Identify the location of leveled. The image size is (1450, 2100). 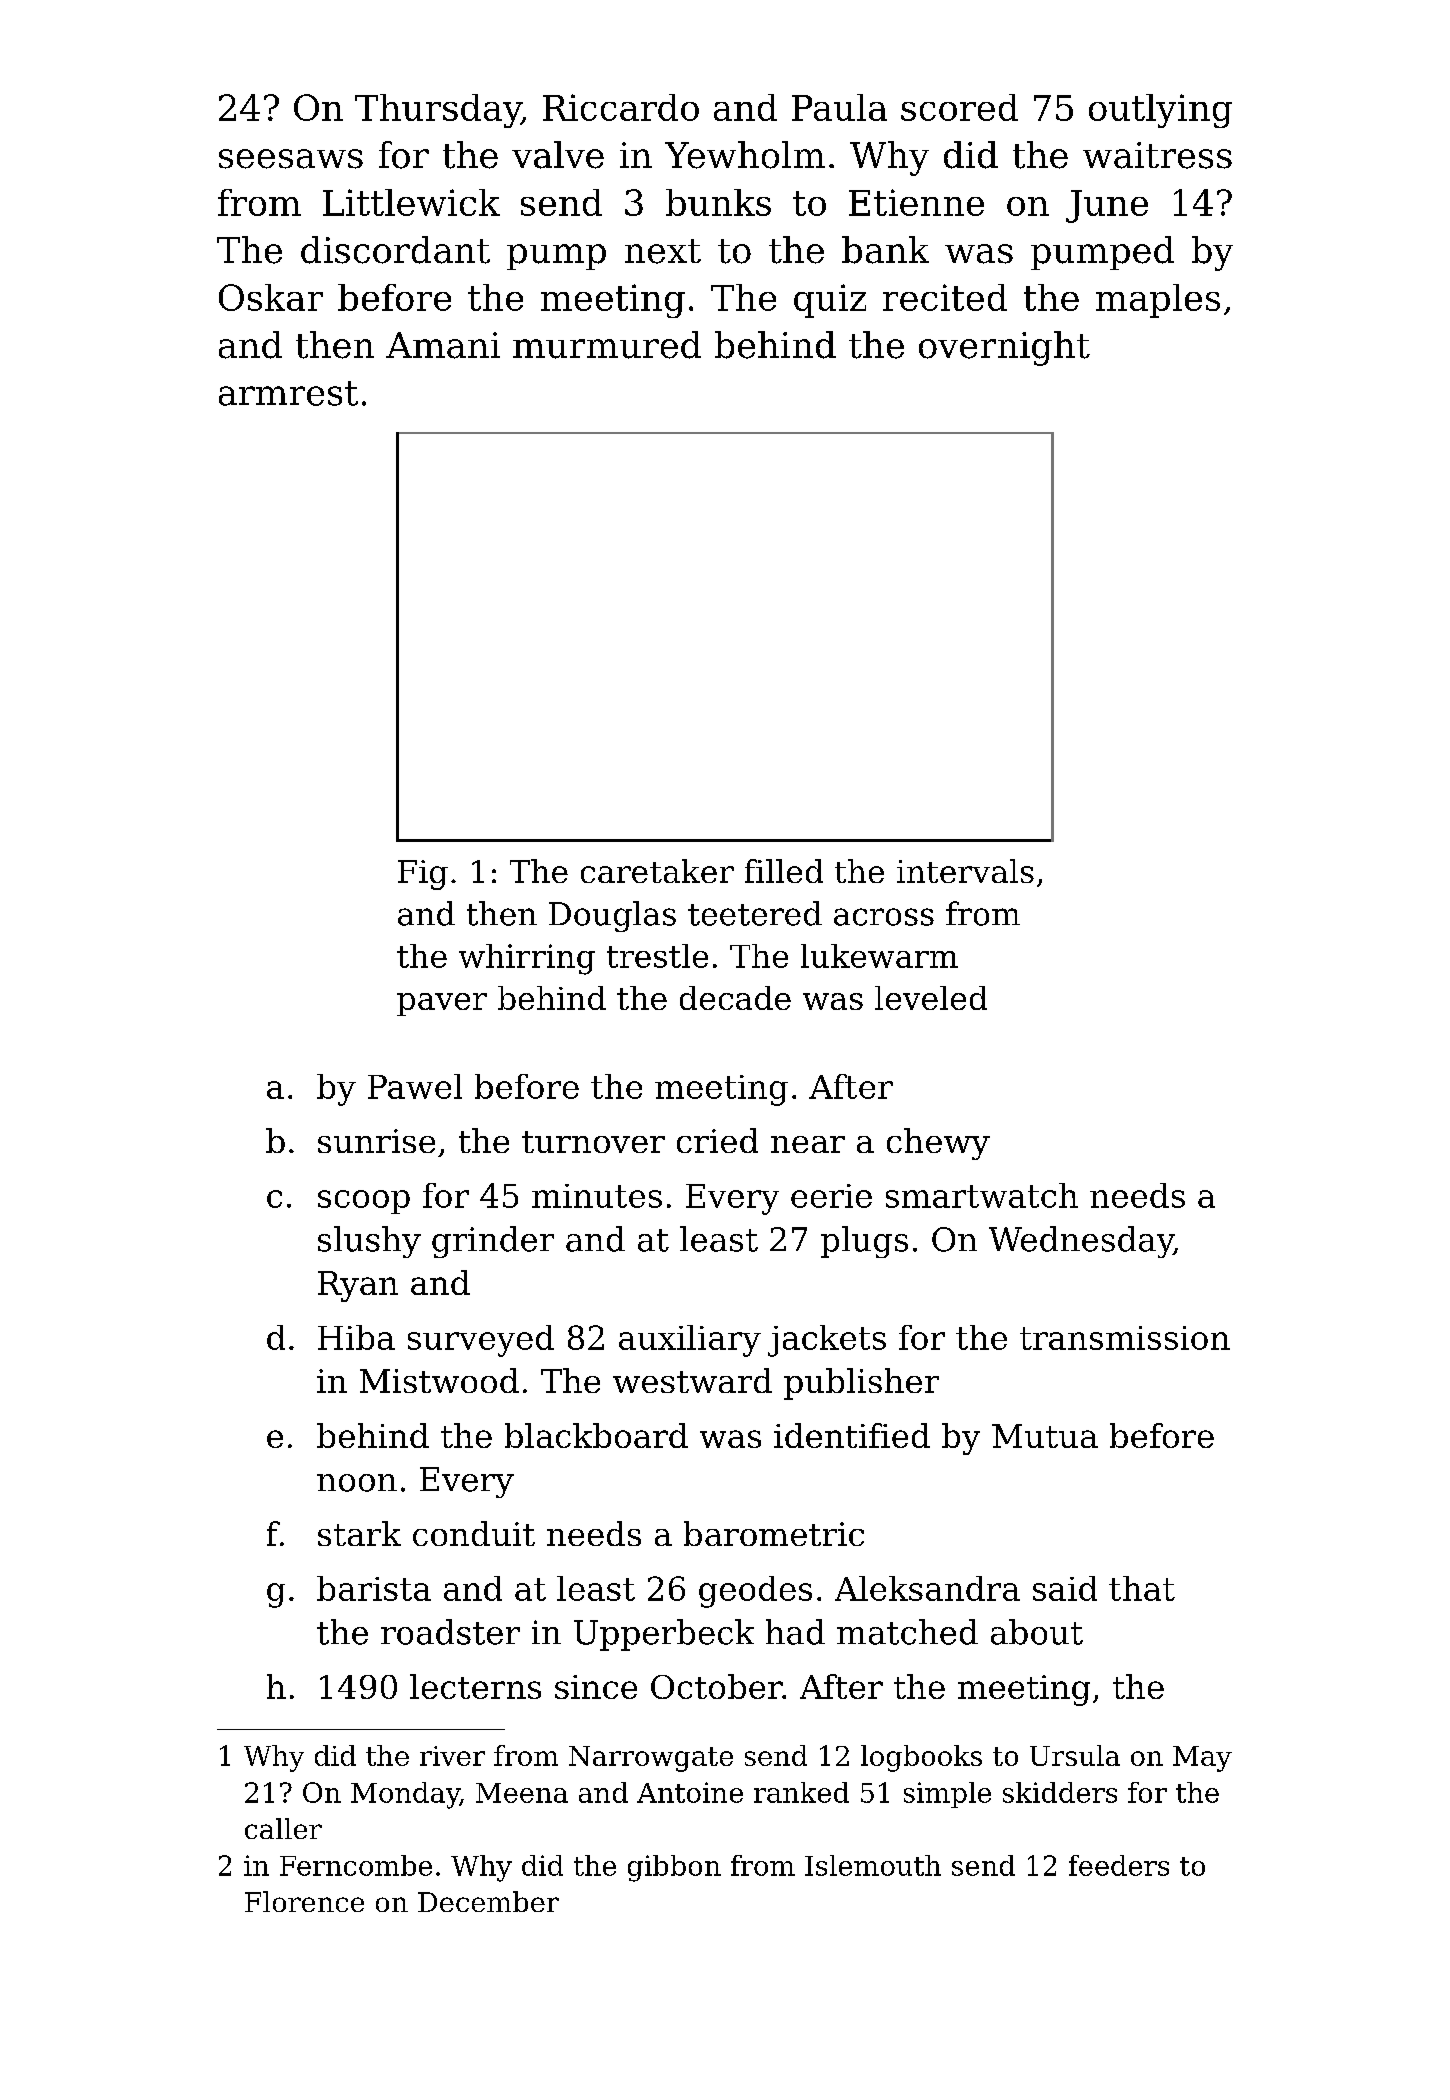
(931, 998).
